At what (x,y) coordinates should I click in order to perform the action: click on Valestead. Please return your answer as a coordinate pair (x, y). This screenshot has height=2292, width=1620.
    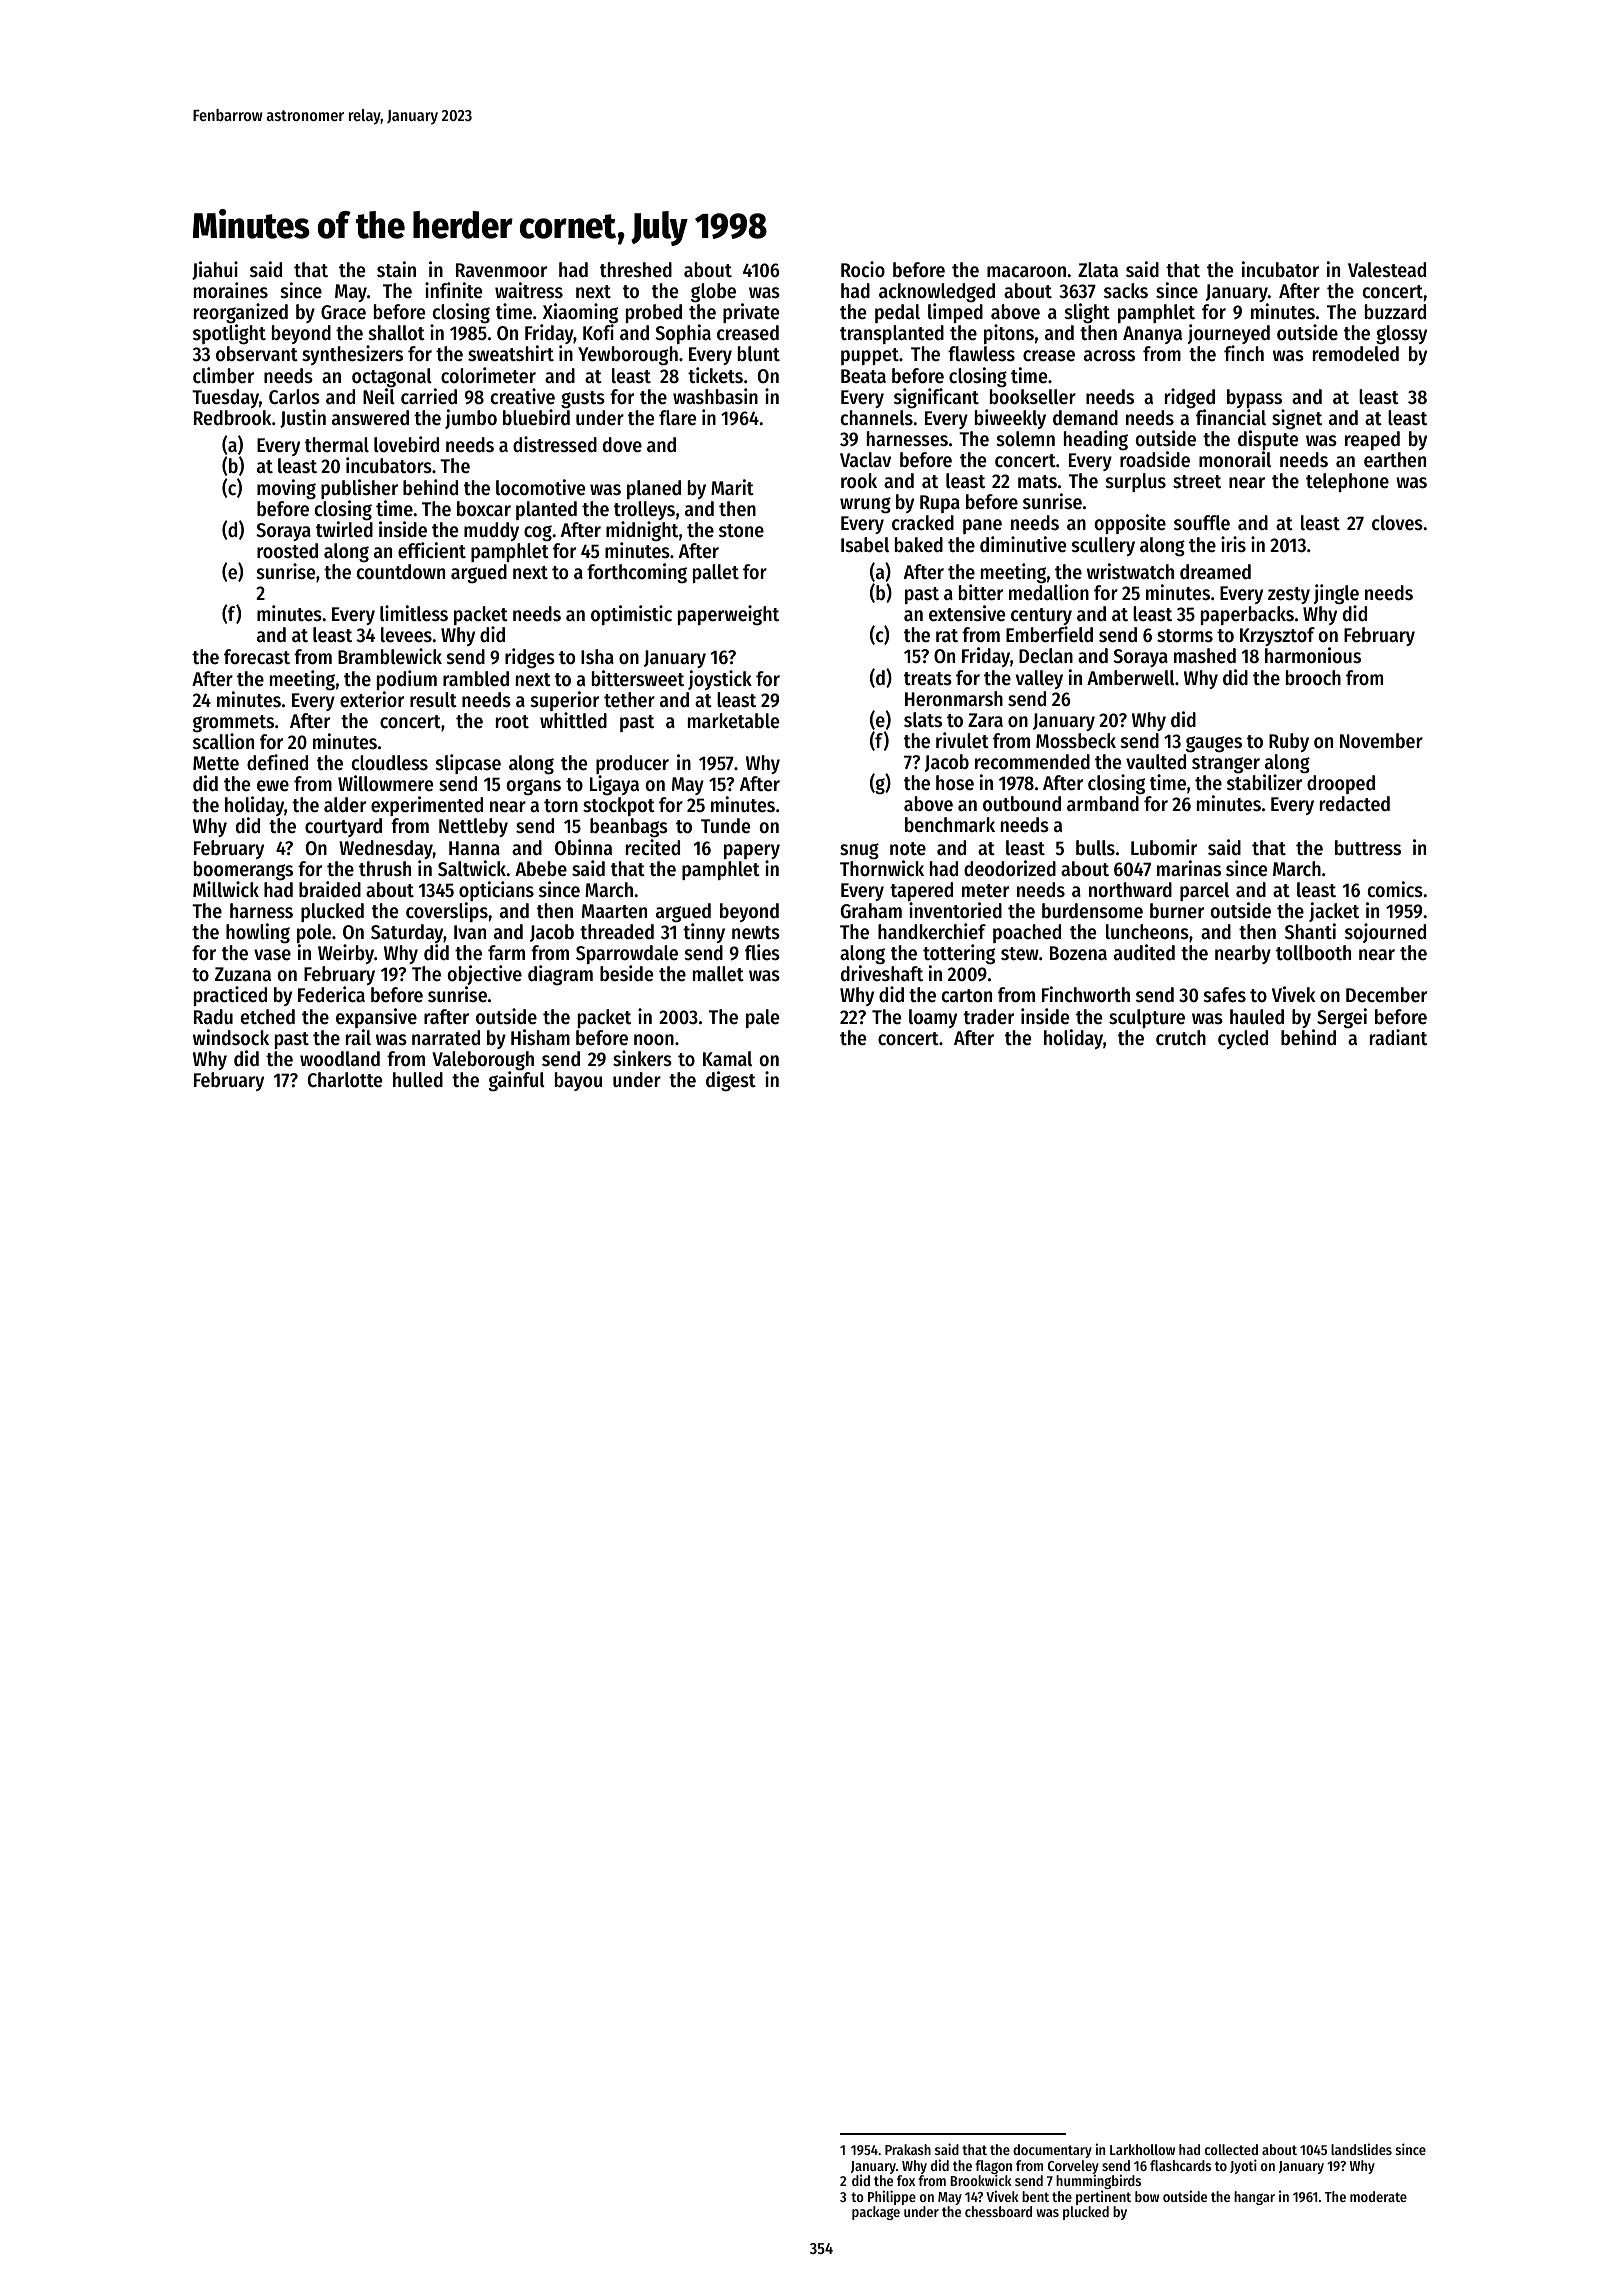
    Looking at the image, I should click on (1387, 270).
